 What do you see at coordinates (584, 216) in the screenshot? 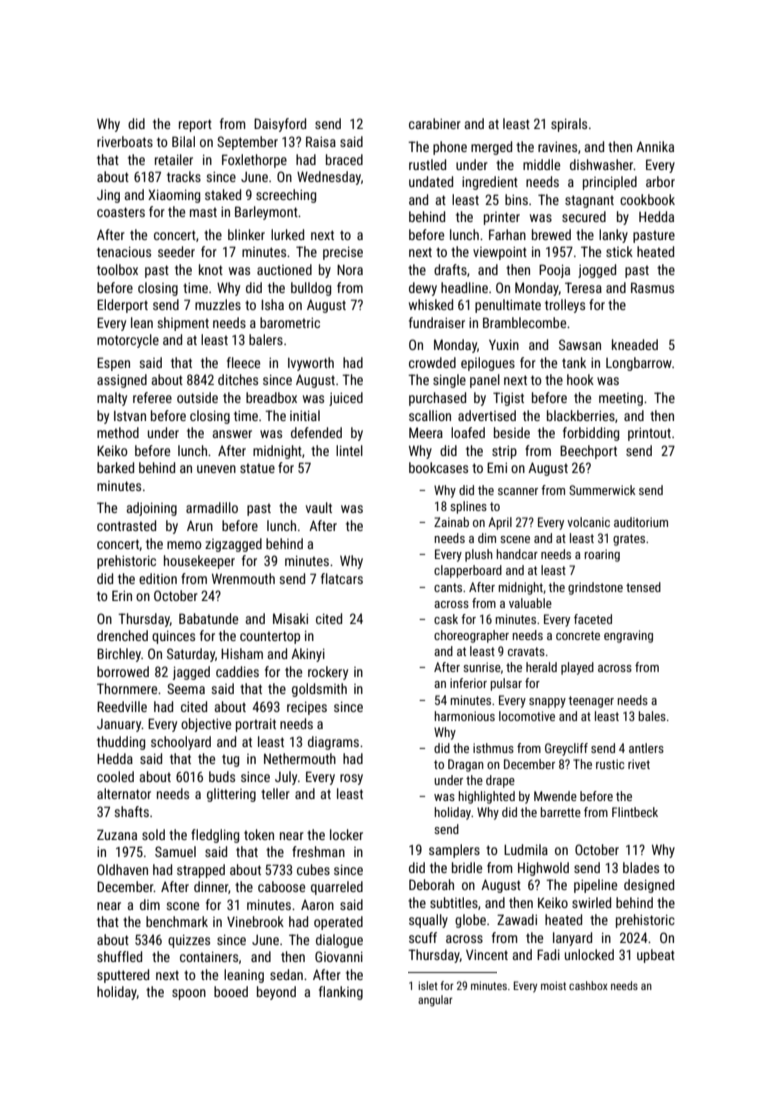
I see `secured` at bounding box center [584, 216].
